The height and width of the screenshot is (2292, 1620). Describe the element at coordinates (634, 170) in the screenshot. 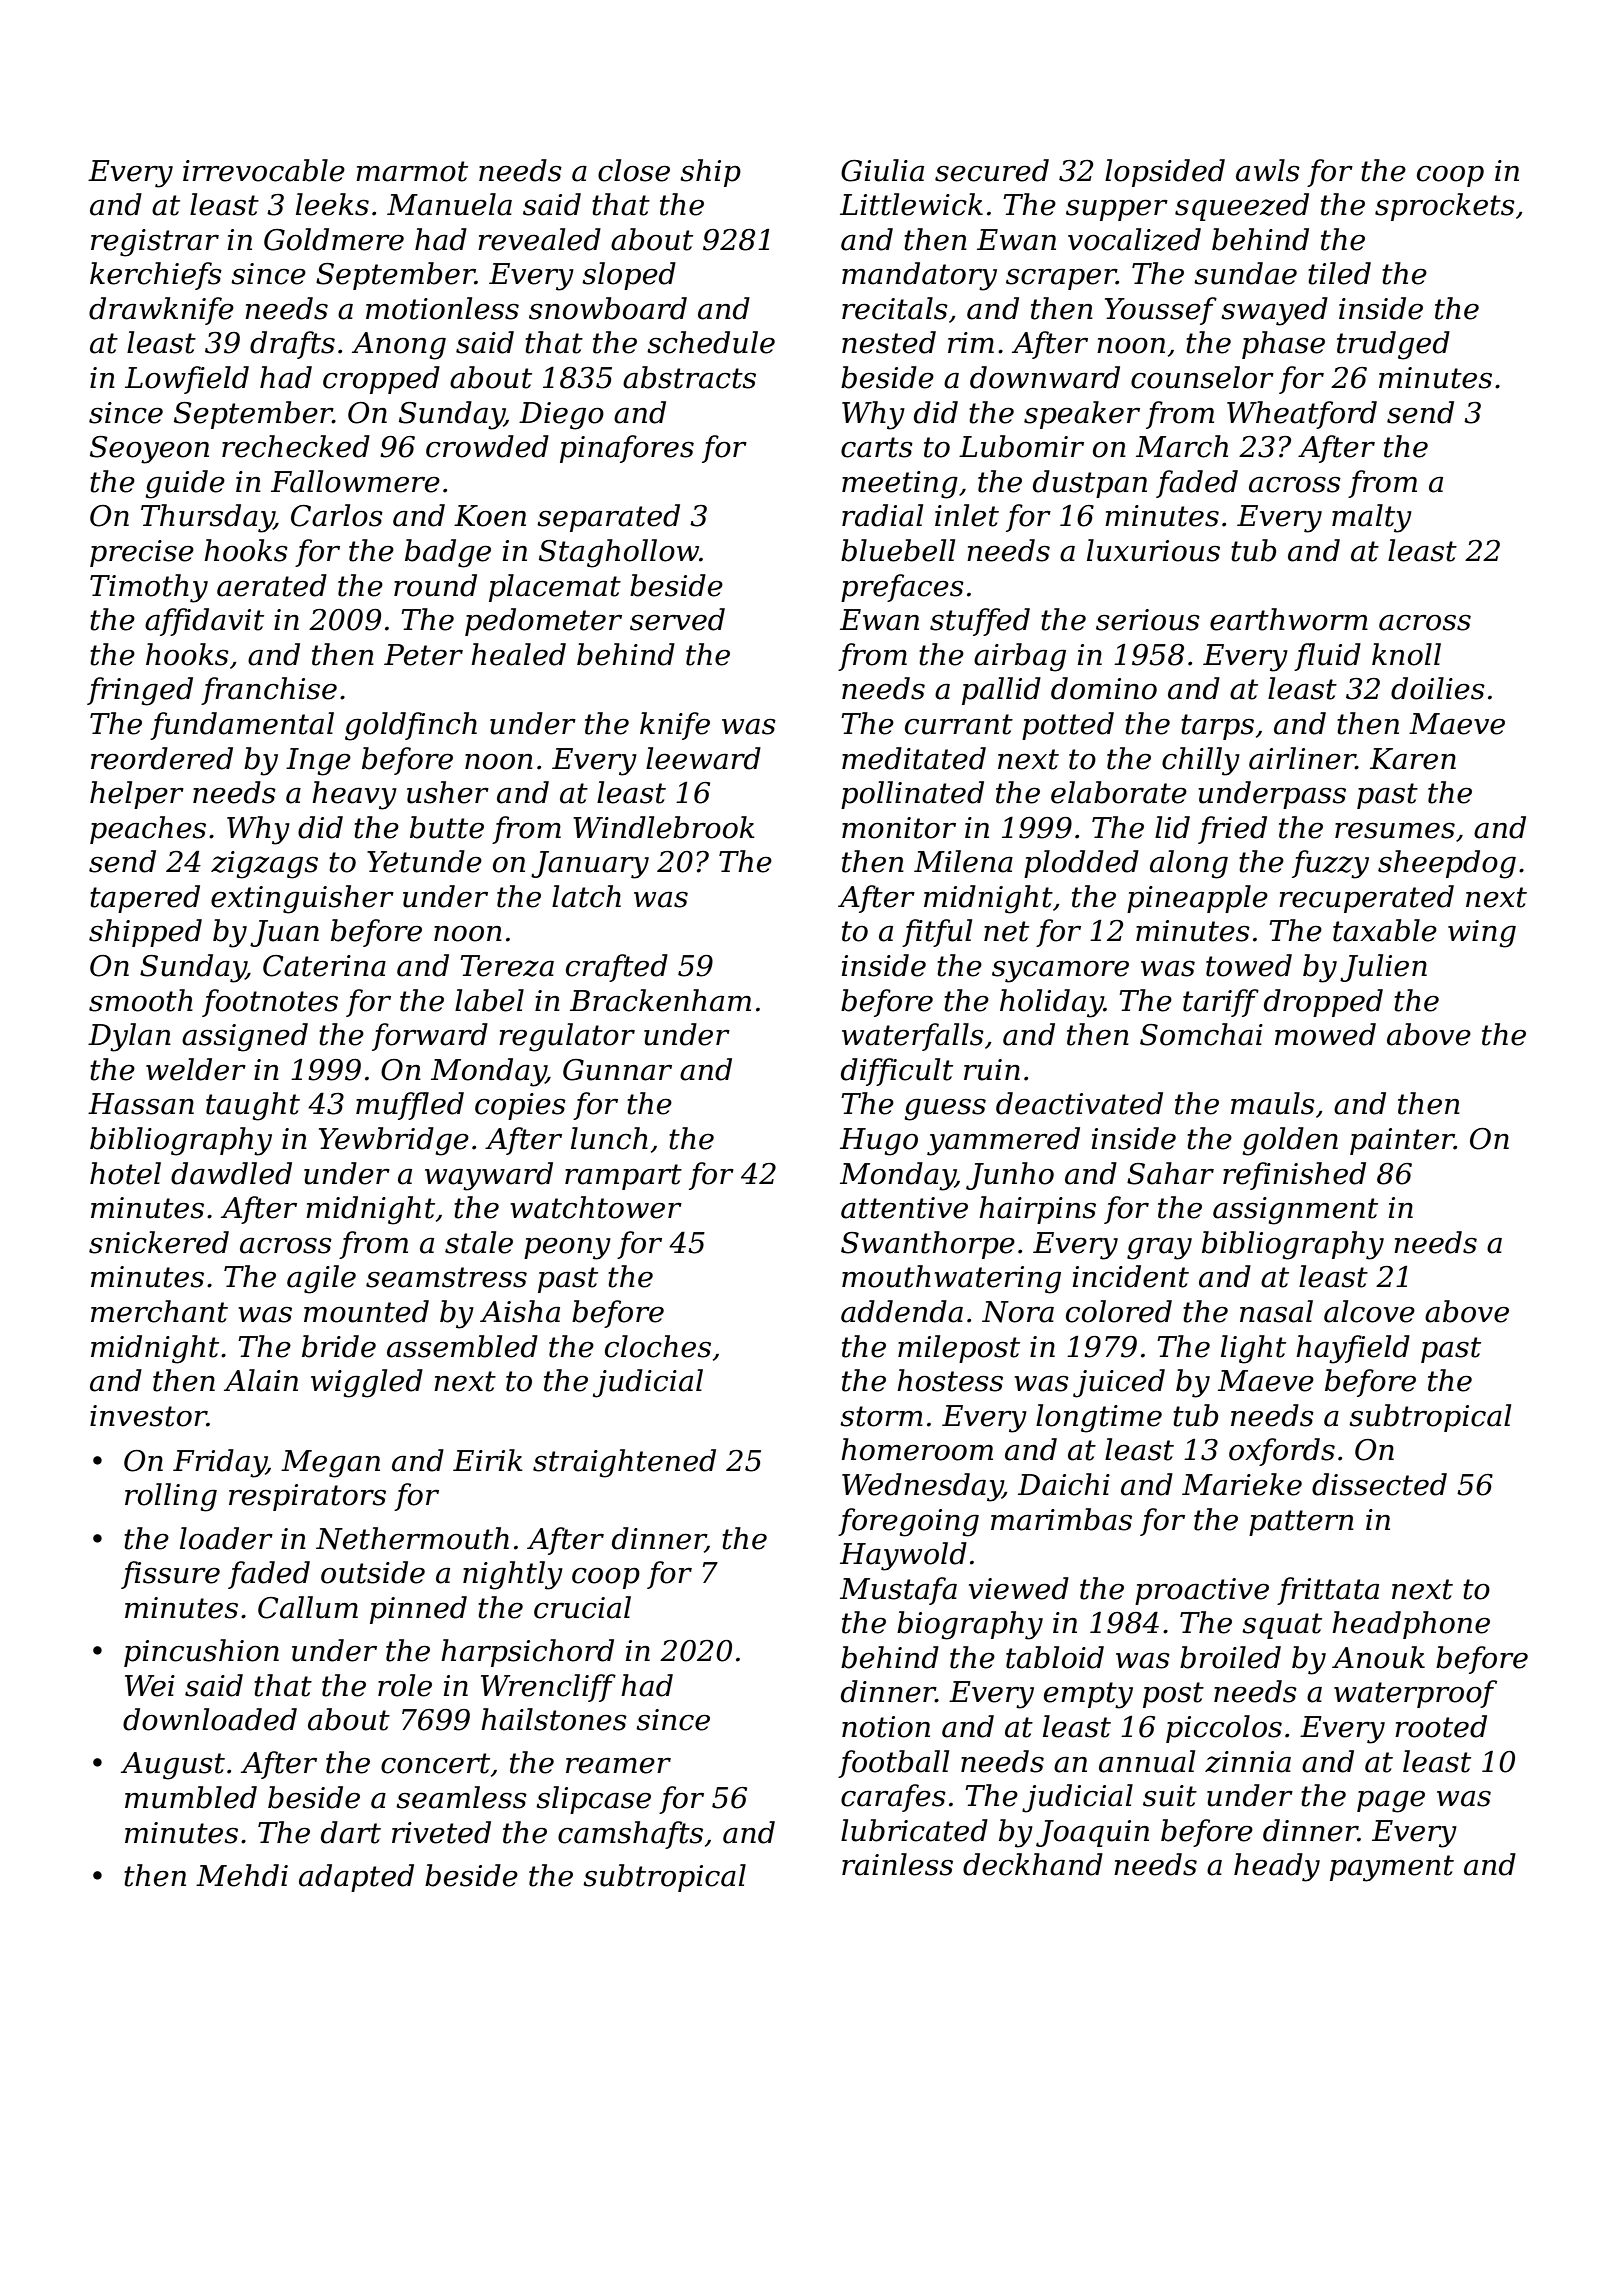

I see `close` at that location.
